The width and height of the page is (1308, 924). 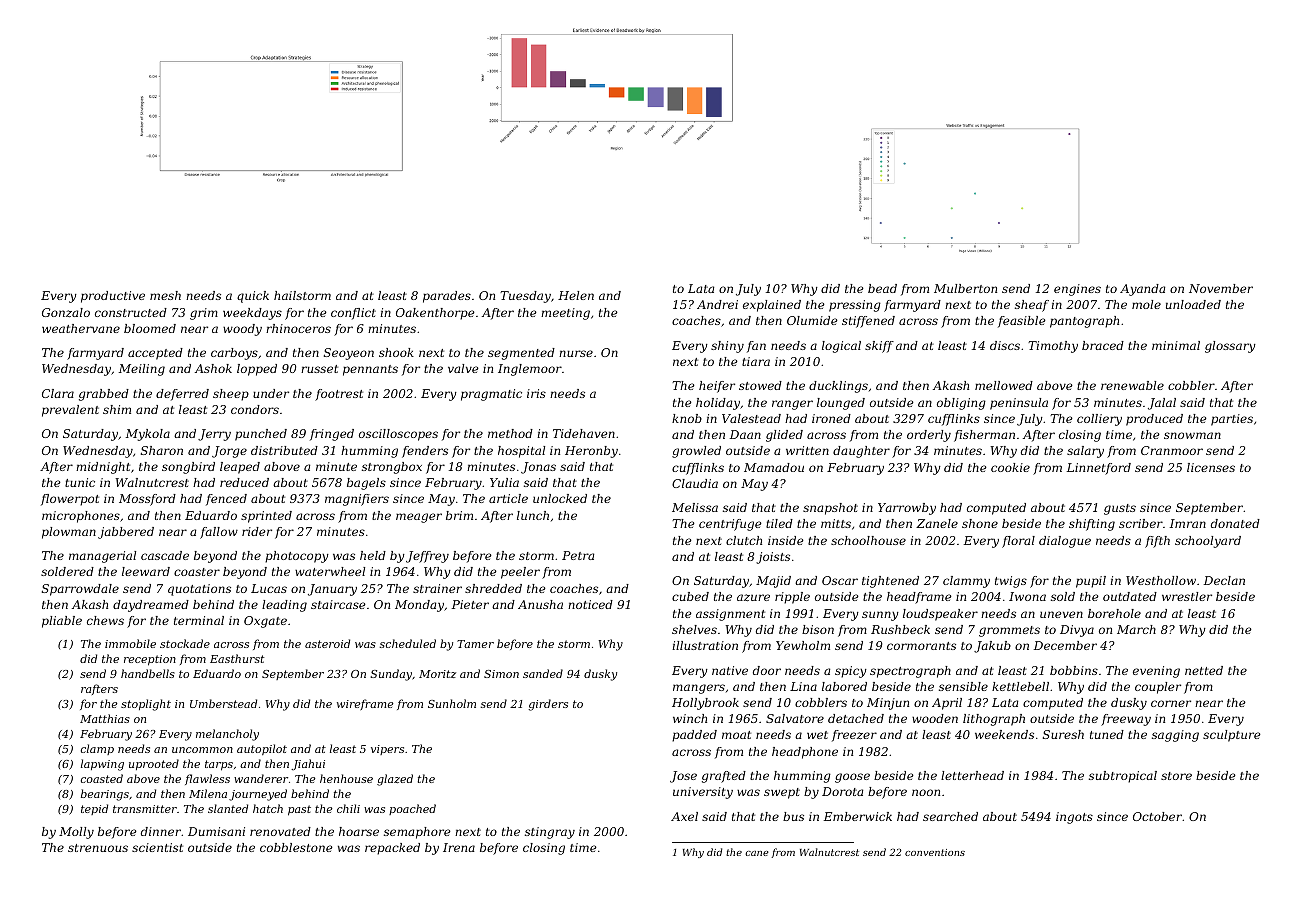 I want to click on shone, so click(x=980, y=523).
